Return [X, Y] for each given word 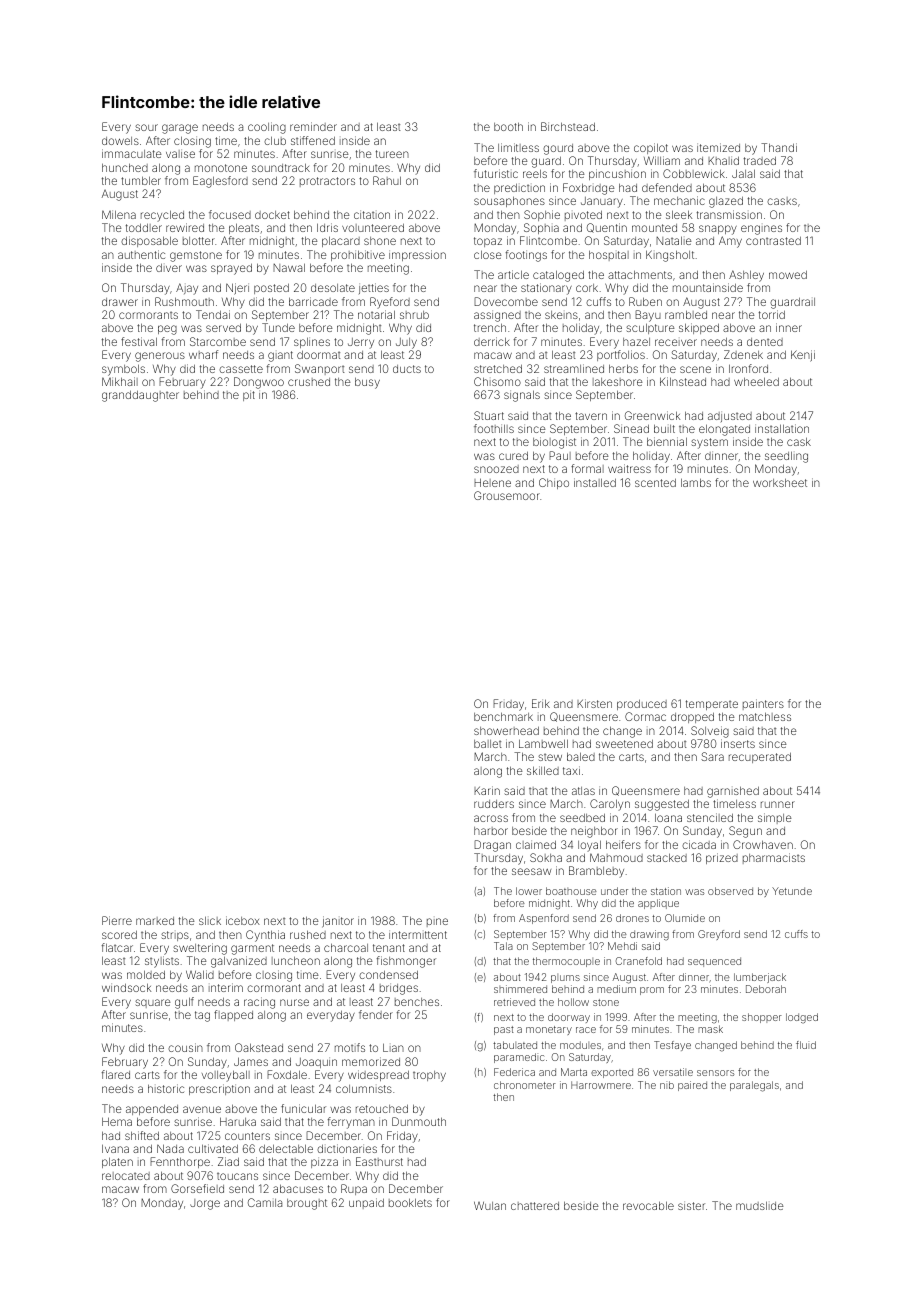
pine [437, 922]
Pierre [117, 920]
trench [490, 327]
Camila [265, 1202]
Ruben [645, 301]
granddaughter [140, 396]
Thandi [779, 147]
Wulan [490, 1206]
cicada [699, 844]
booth [508, 126]
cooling [267, 128]
